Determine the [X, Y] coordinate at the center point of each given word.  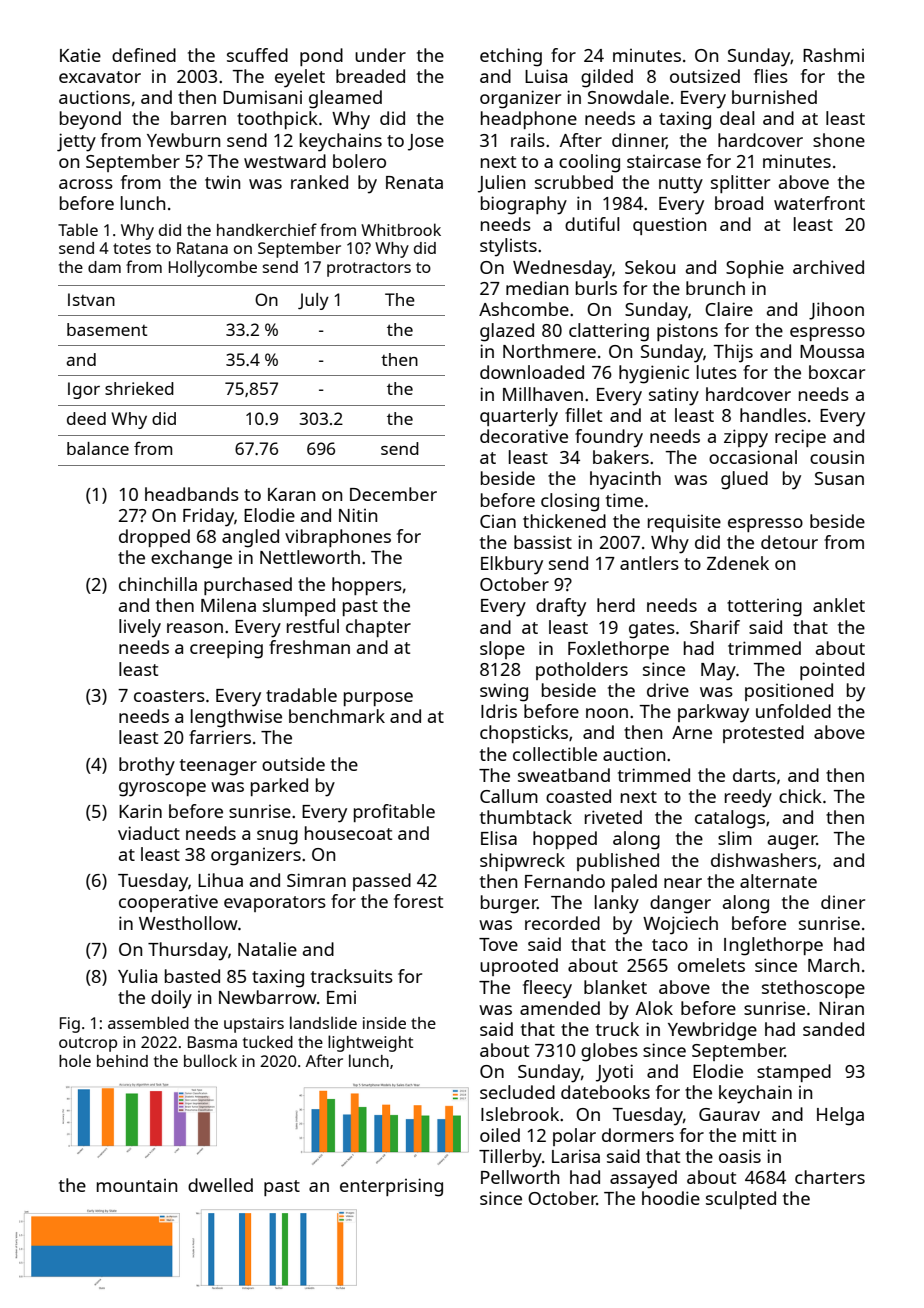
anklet [839, 605]
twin [222, 182]
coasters [169, 696]
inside [384, 1023]
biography [524, 205]
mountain [137, 1185]
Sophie [755, 269]
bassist [543, 542]
